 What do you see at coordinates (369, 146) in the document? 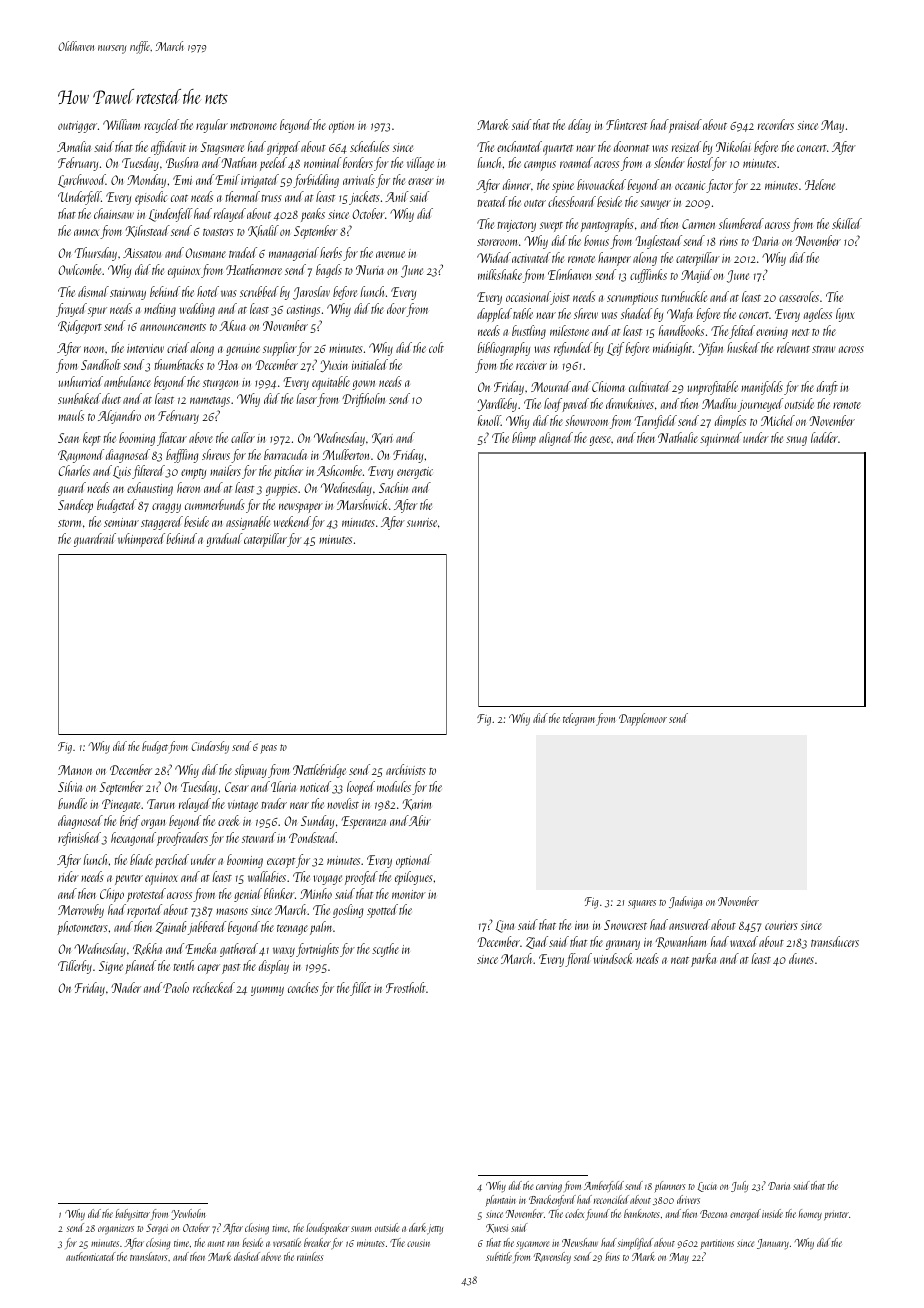
I see `schedules` at bounding box center [369, 146].
